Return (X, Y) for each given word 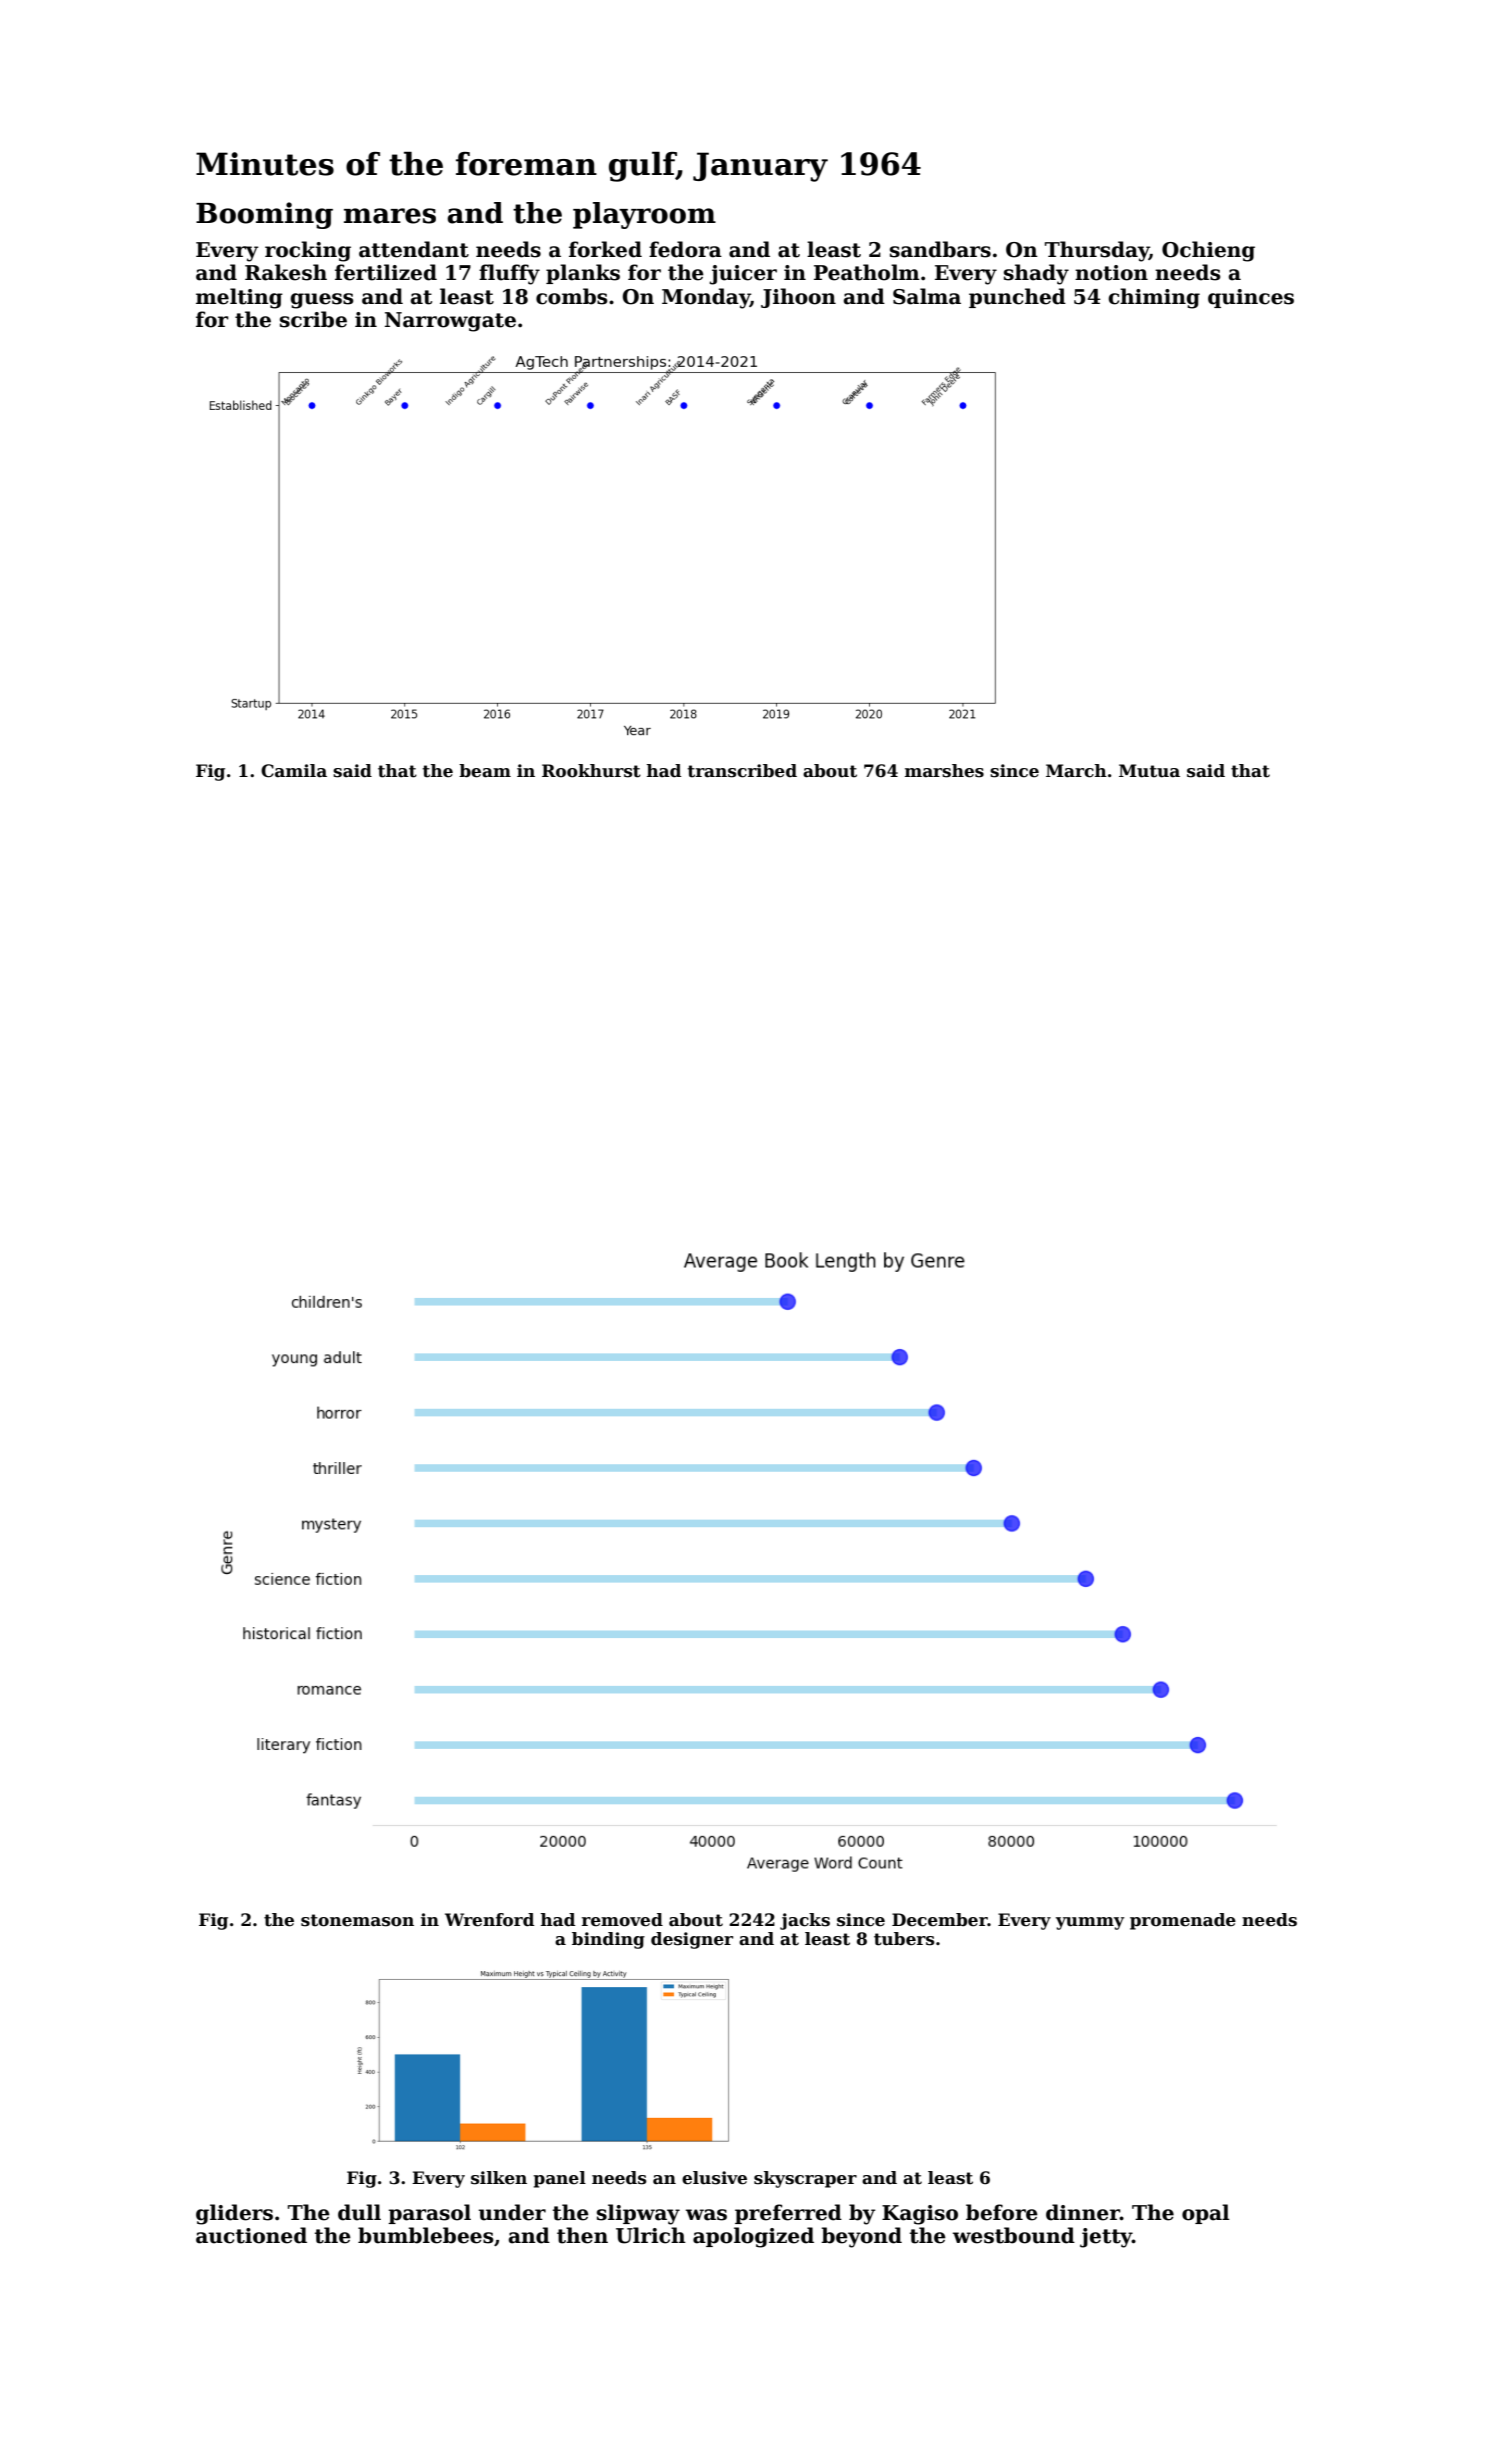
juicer (743, 275)
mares (390, 216)
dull (359, 2212)
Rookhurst (591, 771)
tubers (904, 1939)
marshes (944, 771)
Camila (294, 771)
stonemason (357, 1920)
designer (692, 1940)
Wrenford (489, 1920)
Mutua (1149, 771)
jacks (805, 1921)
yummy (1090, 1923)
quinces (1251, 298)
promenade (1183, 1921)
